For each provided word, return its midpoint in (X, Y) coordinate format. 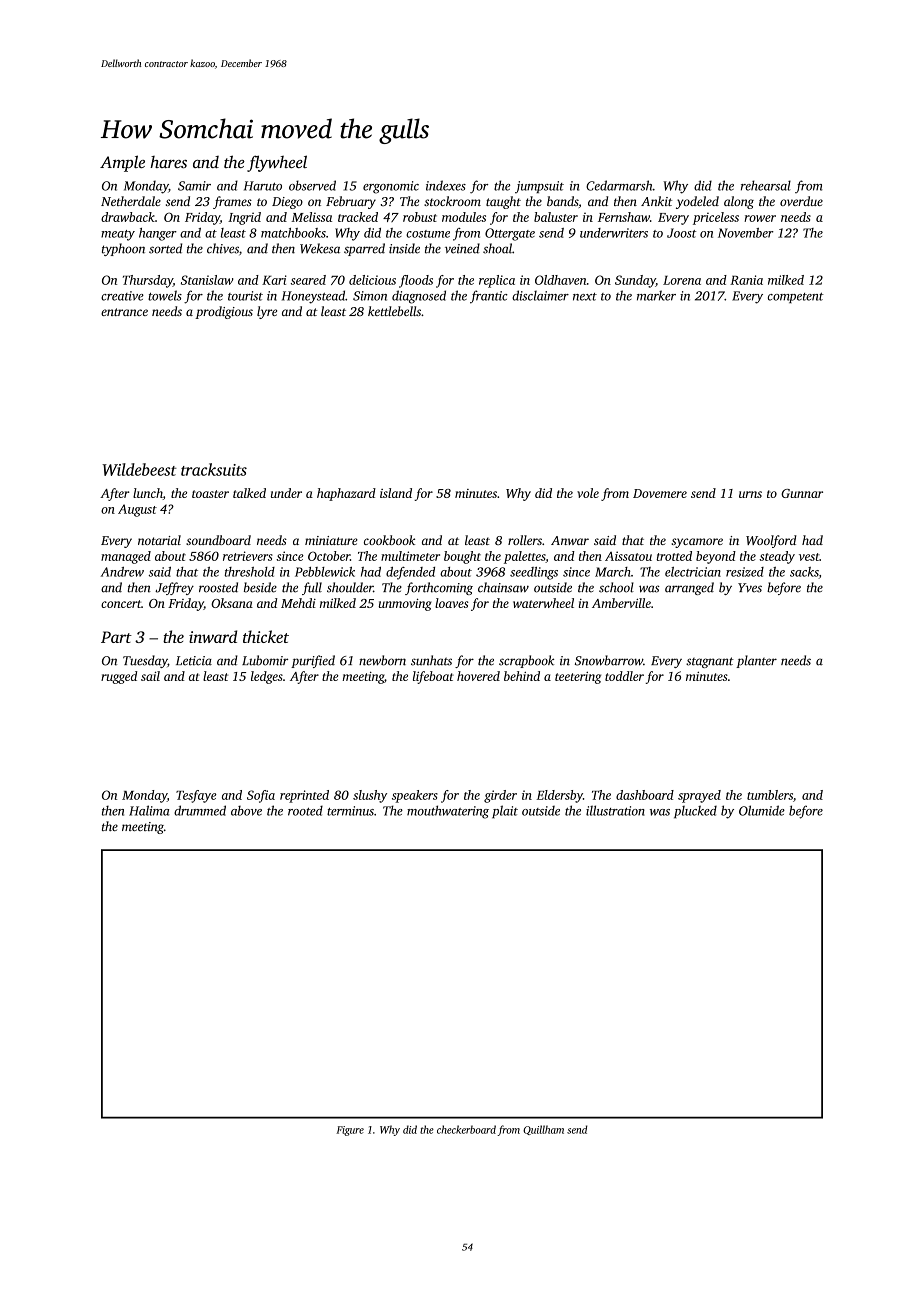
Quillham (543, 1130)
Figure (350, 1131)
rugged (119, 677)
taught (503, 202)
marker (656, 295)
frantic (489, 297)
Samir (194, 186)
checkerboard (466, 1129)
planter (756, 661)
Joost (681, 233)
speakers (415, 796)
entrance (124, 312)
